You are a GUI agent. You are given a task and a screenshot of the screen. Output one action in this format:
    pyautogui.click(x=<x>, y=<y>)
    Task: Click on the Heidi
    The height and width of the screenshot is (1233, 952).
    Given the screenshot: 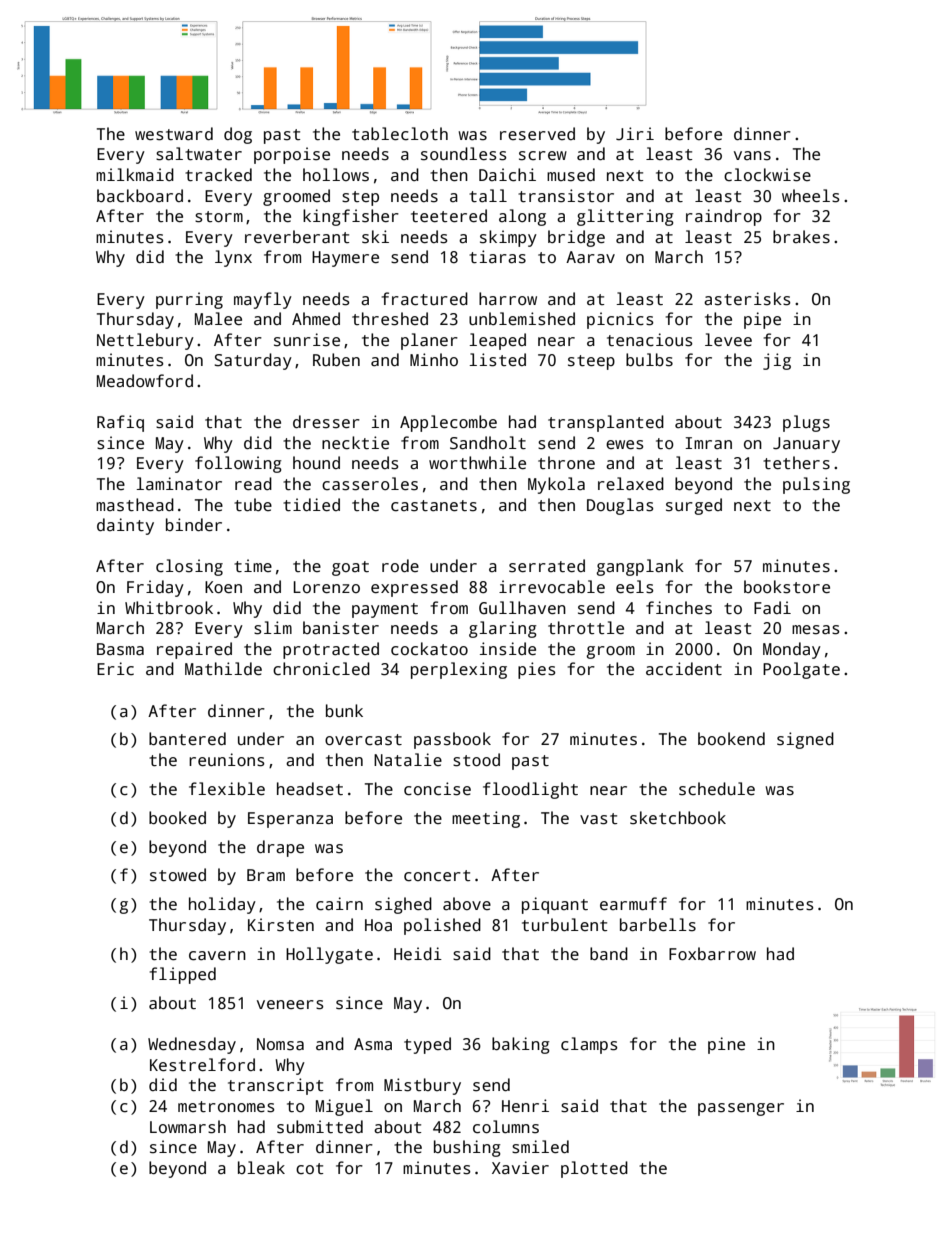 What is the action you would take?
    pyautogui.click(x=418, y=953)
